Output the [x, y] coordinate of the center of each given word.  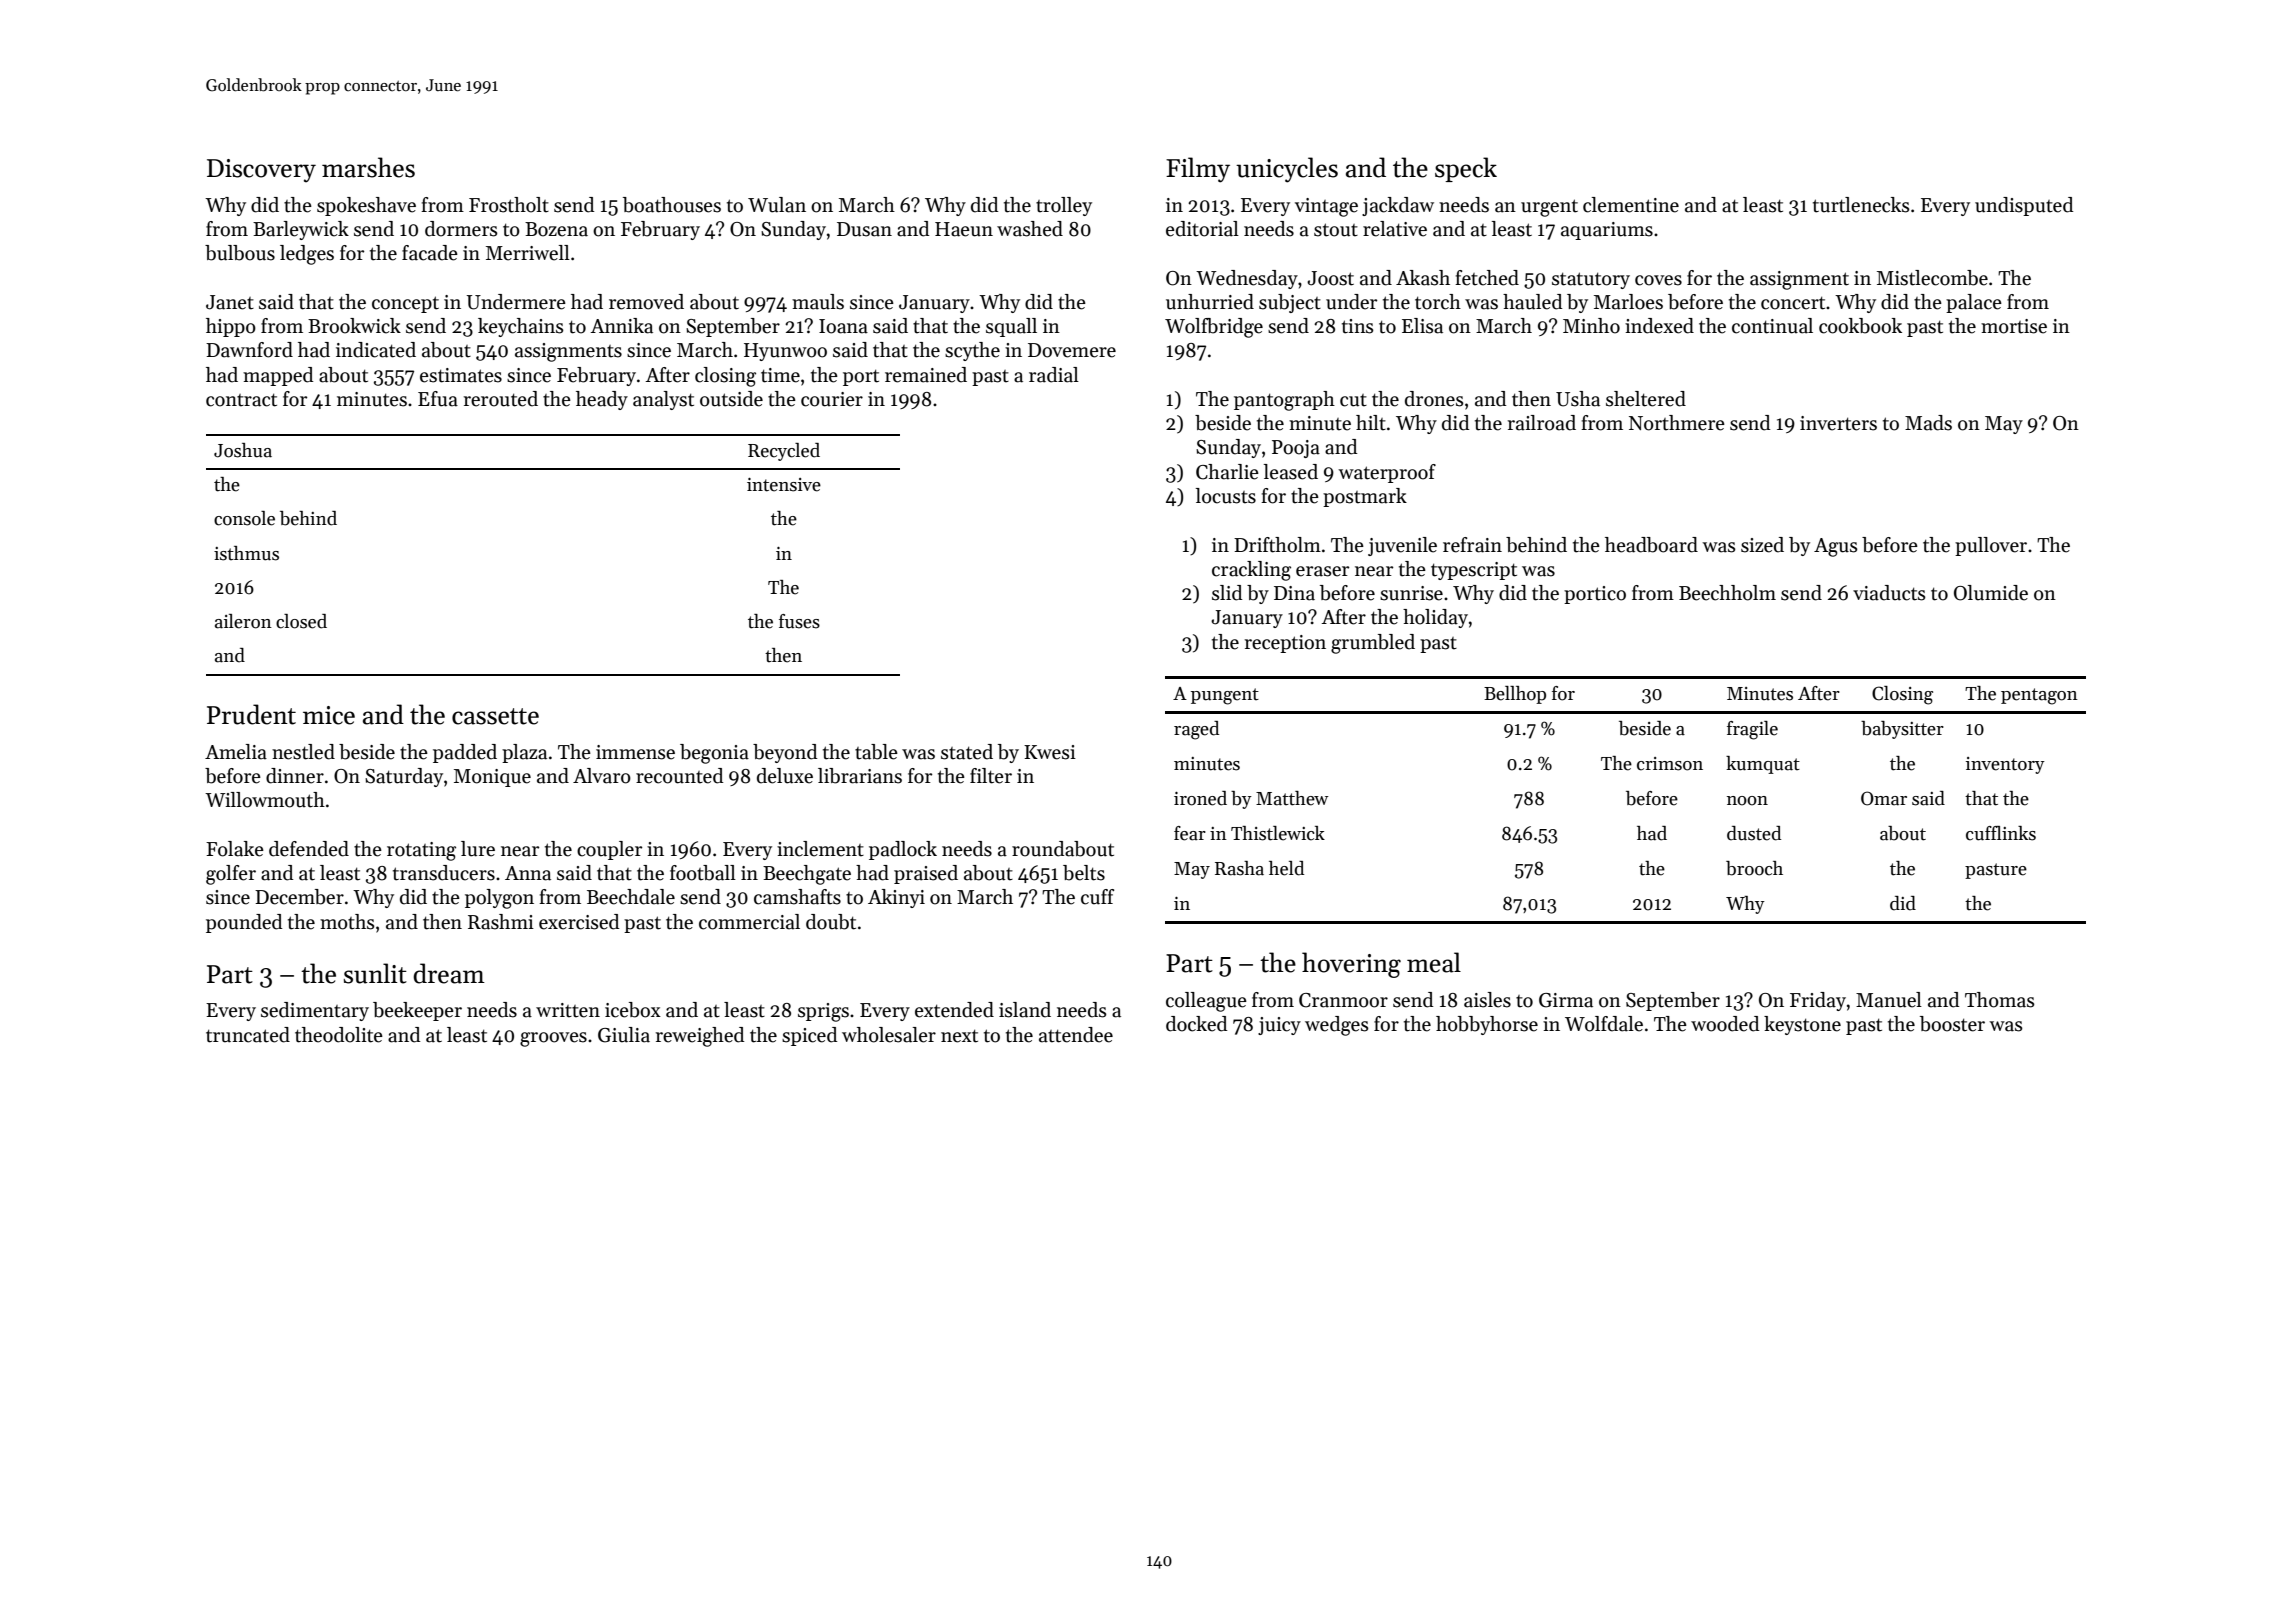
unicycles [1287, 170]
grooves [553, 1039]
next [959, 1036]
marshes [368, 167]
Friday [1818, 1001]
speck [1466, 169]
